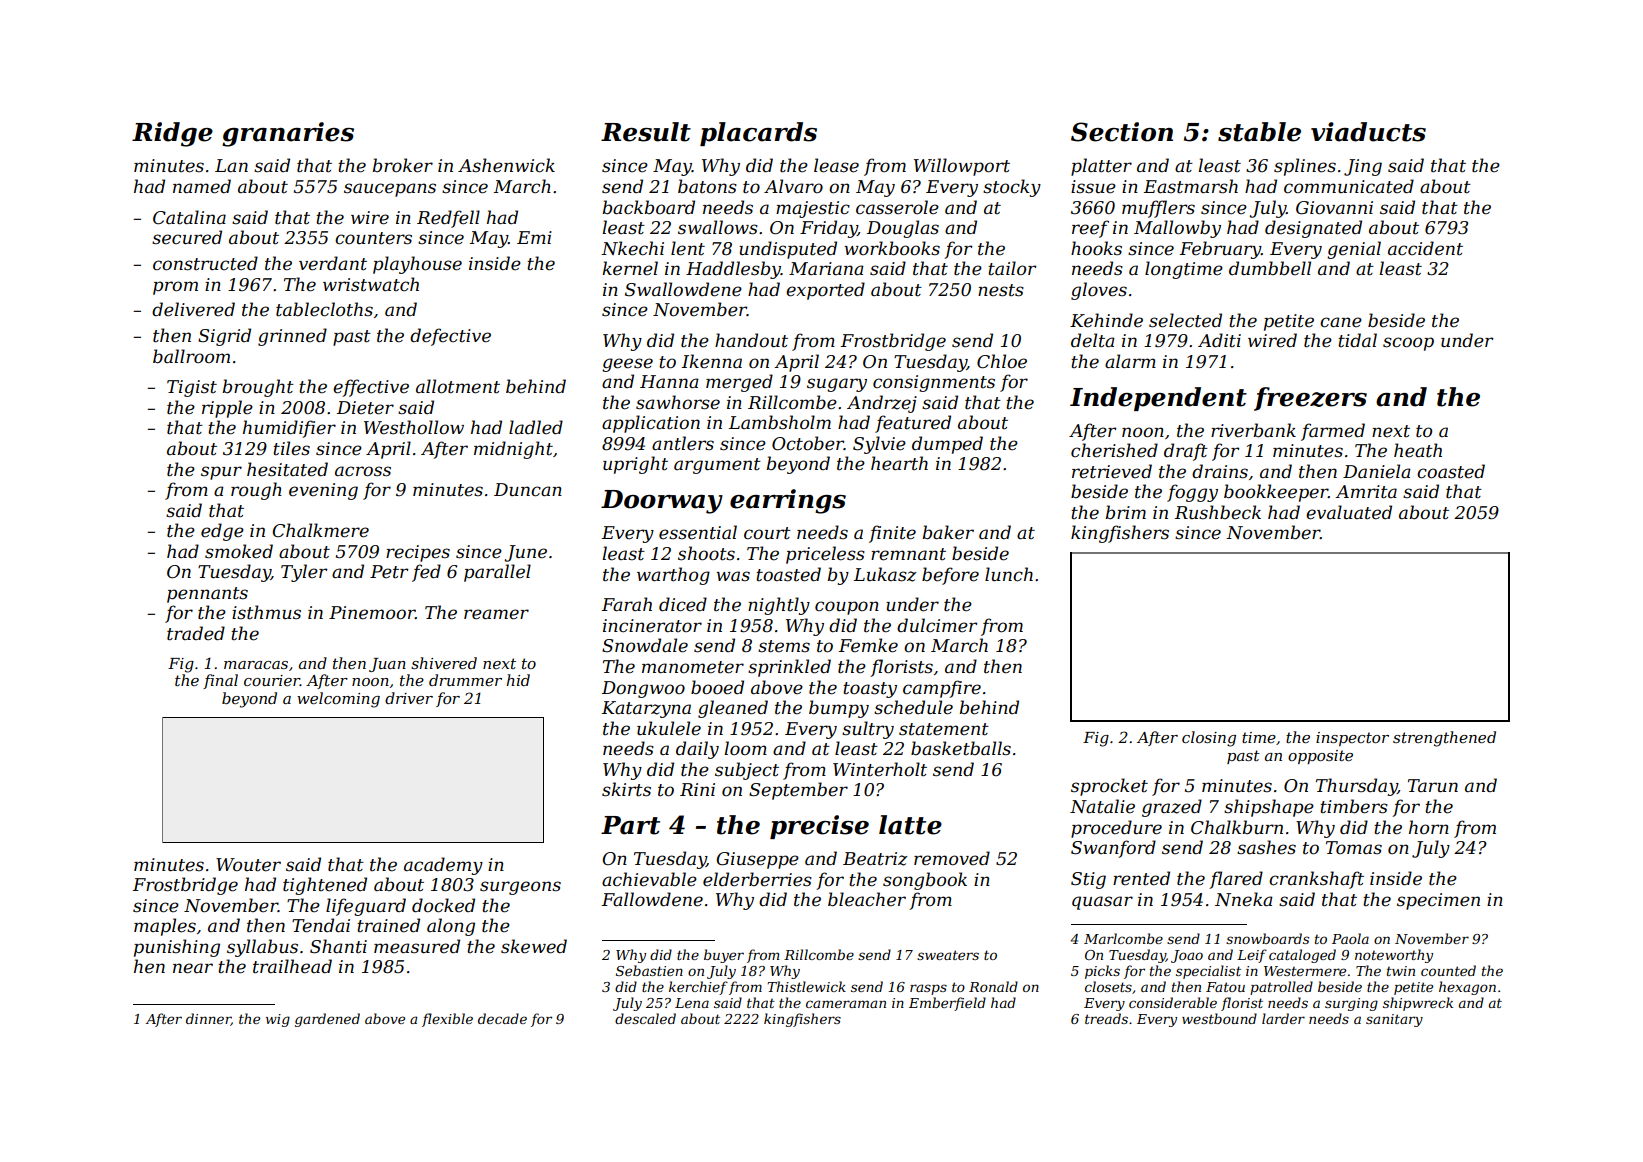 The image size is (1643, 1162). What do you see at coordinates (288, 134) in the screenshot?
I see `granaries` at bounding box center [288, 134].
